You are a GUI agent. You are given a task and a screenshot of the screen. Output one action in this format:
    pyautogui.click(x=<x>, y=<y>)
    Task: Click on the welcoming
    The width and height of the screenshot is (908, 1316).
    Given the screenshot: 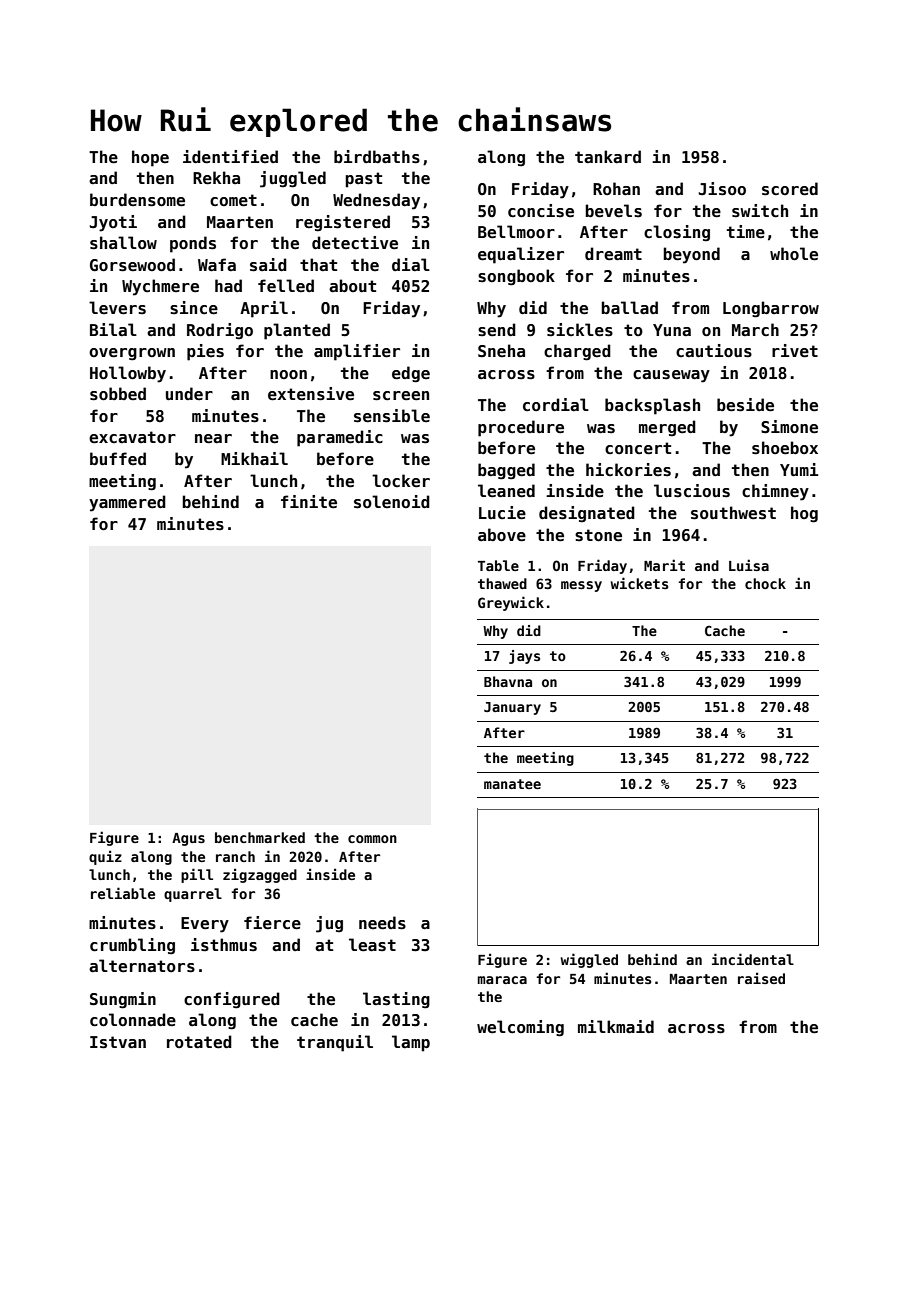 What is the action you would take?
    pyautogui.click(x=520, y=1028)
